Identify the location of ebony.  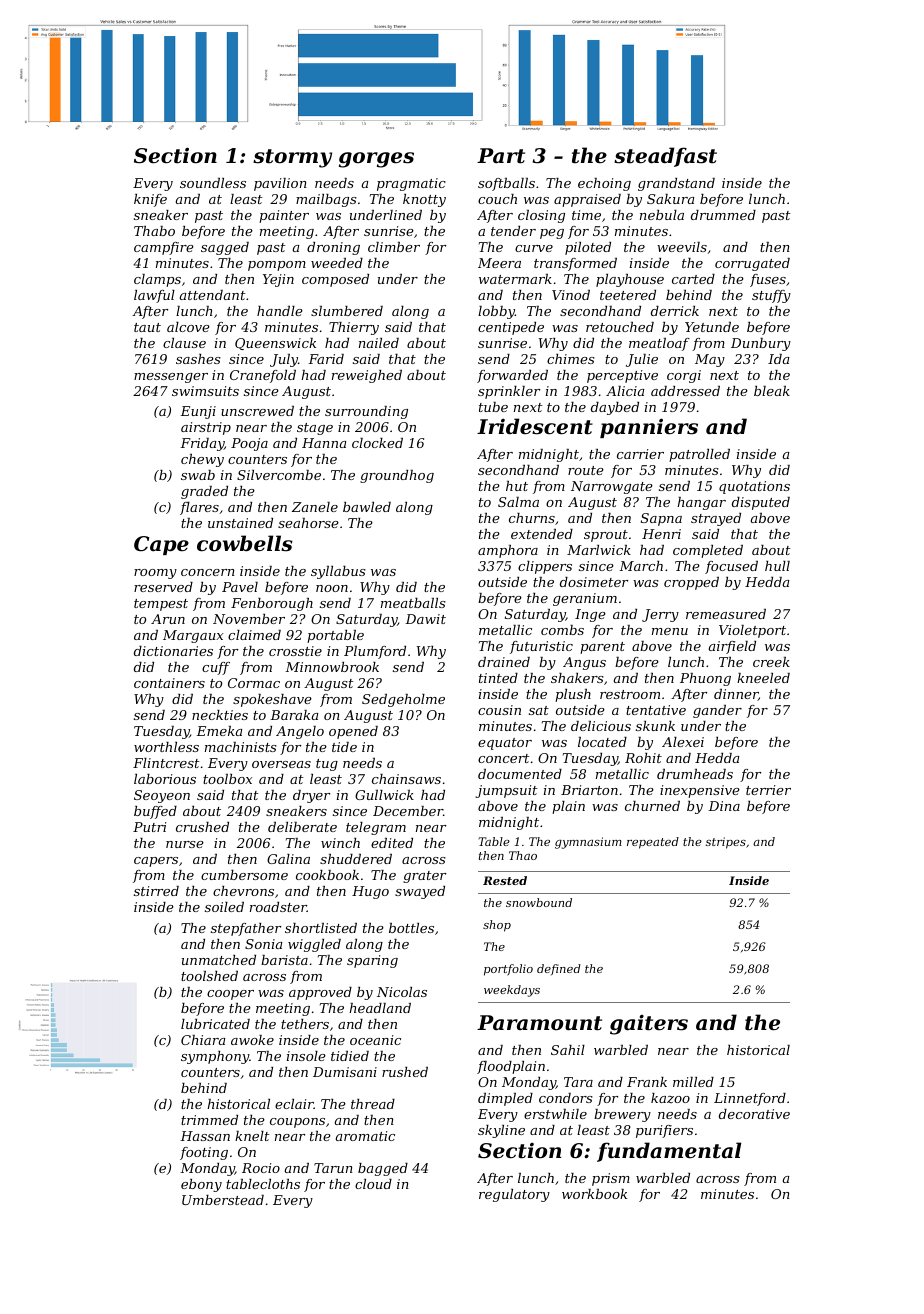
(201, 1185).
